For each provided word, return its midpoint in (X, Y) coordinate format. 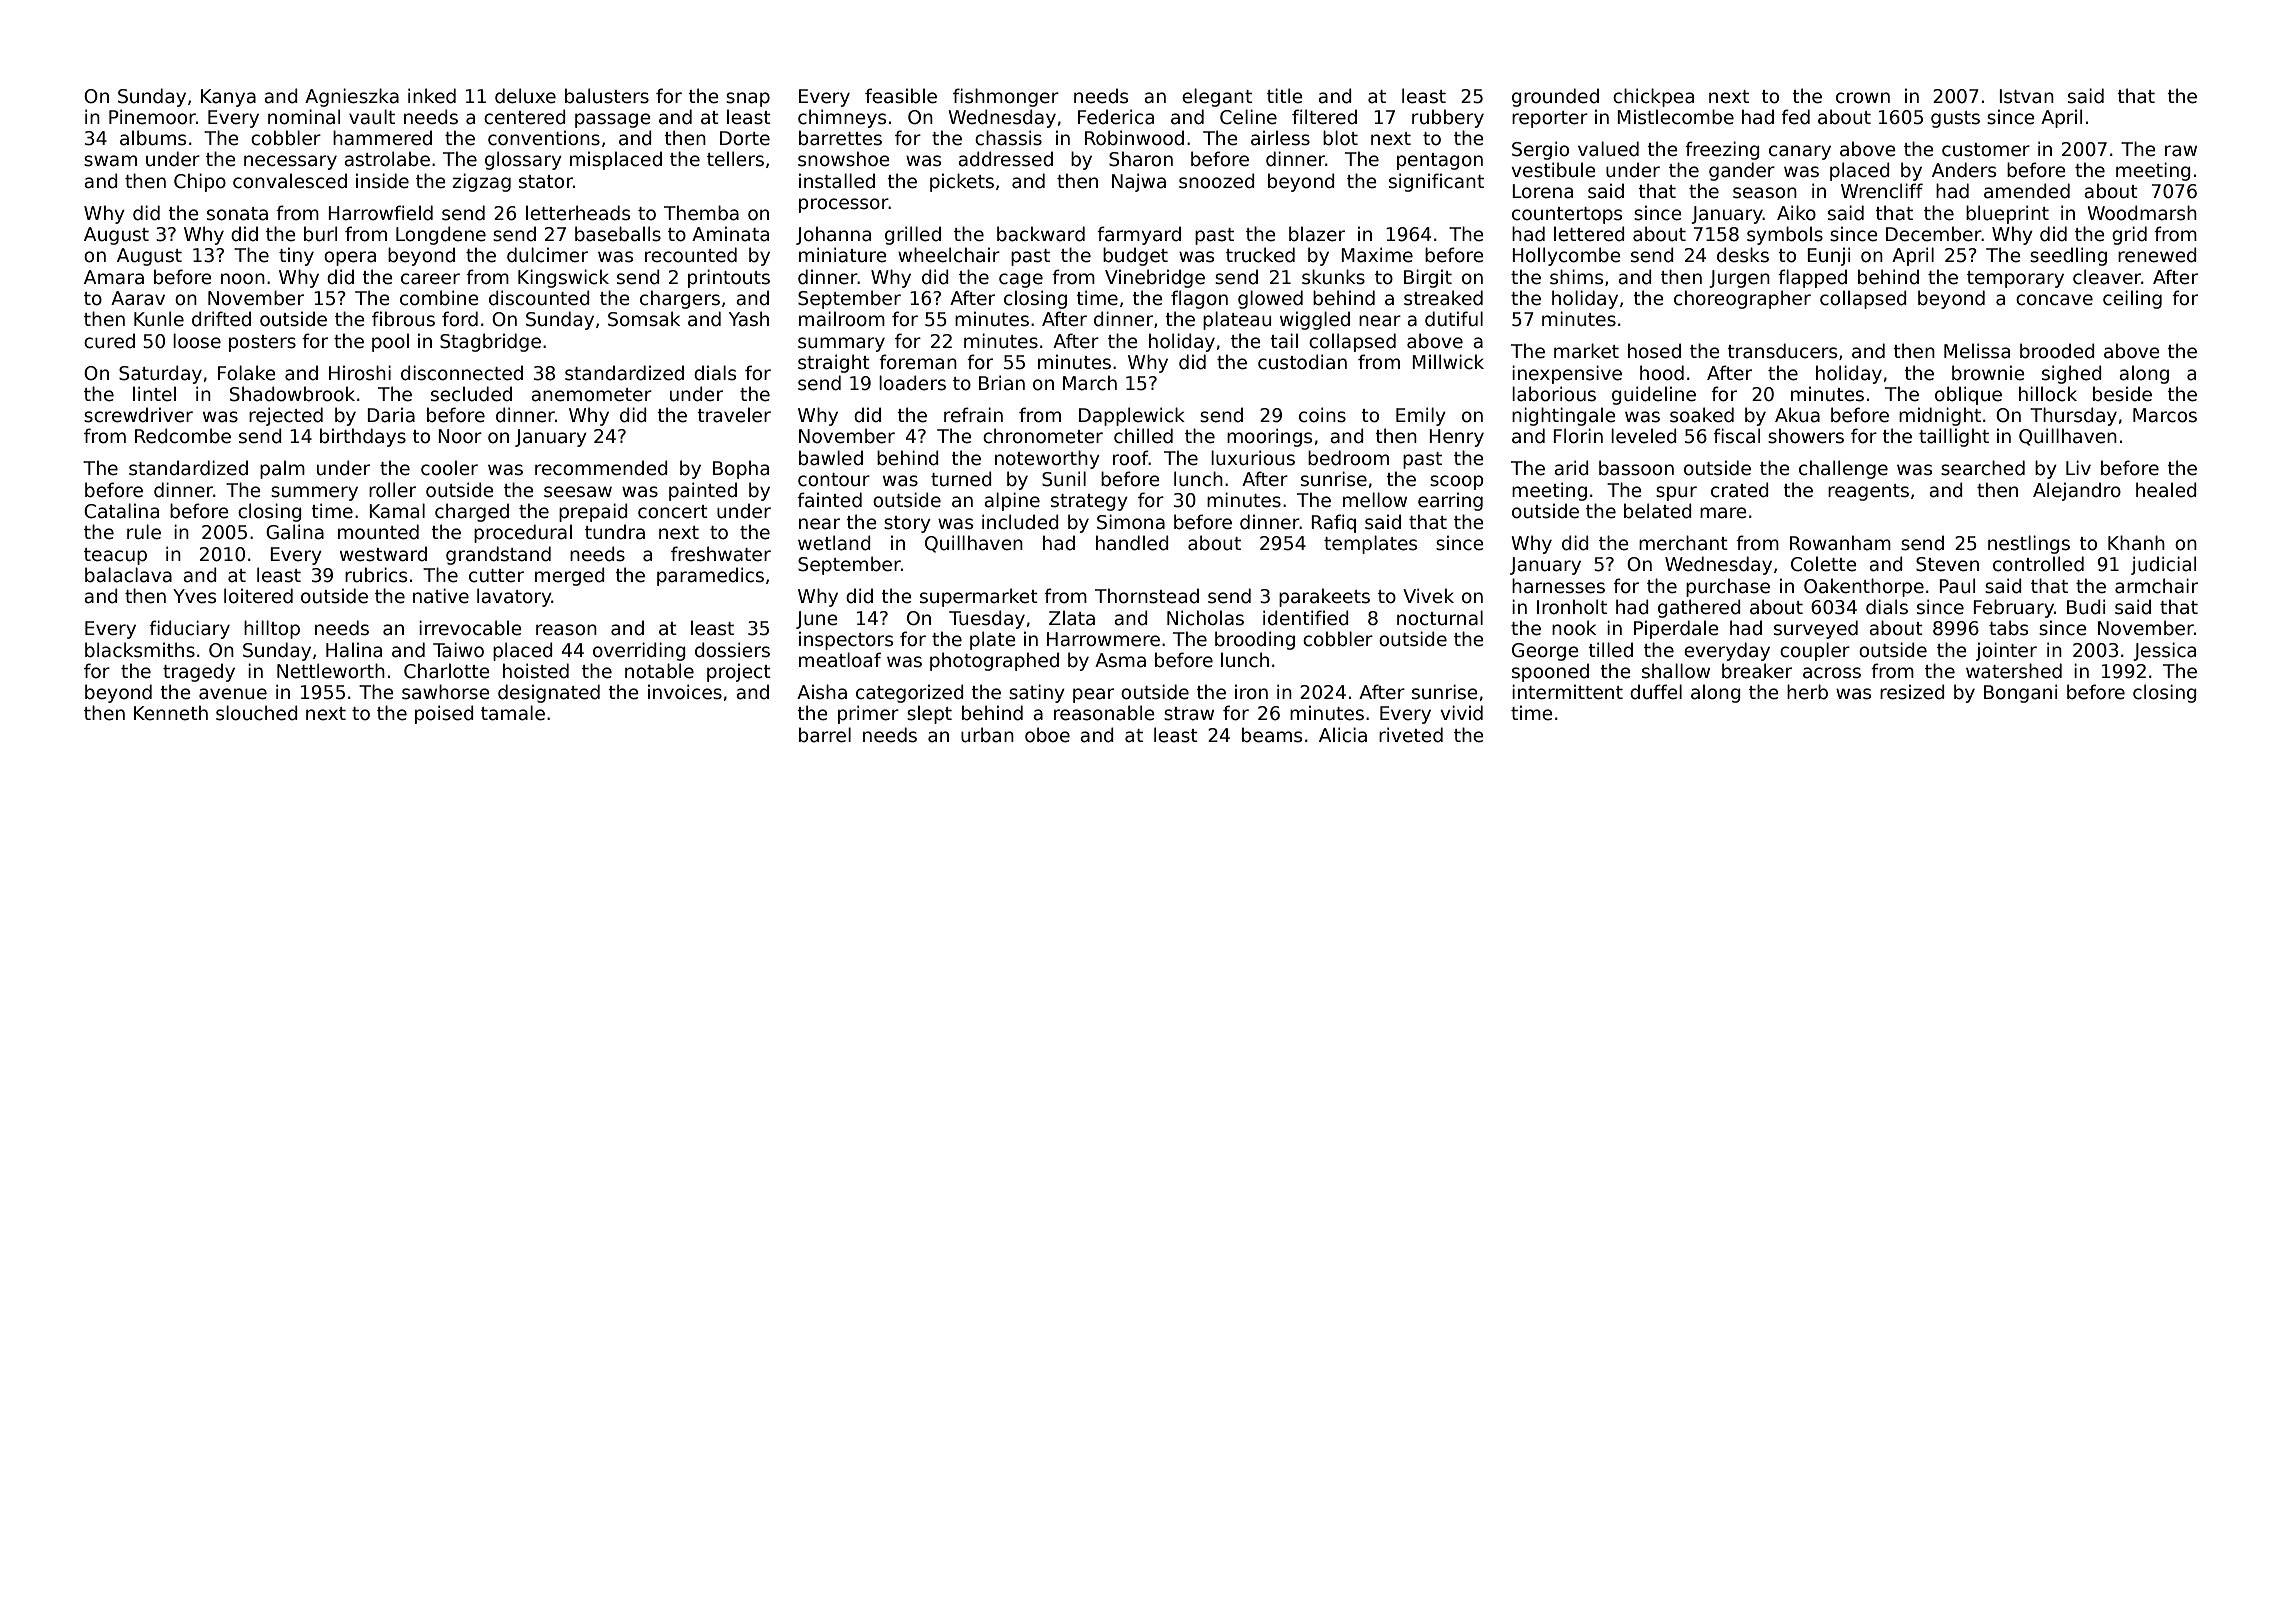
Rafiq (1333, 523)
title (1285, 96)
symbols (1785, 235)
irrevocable (470, 628)
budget (1135, 256)
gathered (1699, 608)
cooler (449, 468)
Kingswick (563, 278)
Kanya (228, 98)
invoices (685, 692)
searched (1983, 468)
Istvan (2026, 96)
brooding (1255, 640)
